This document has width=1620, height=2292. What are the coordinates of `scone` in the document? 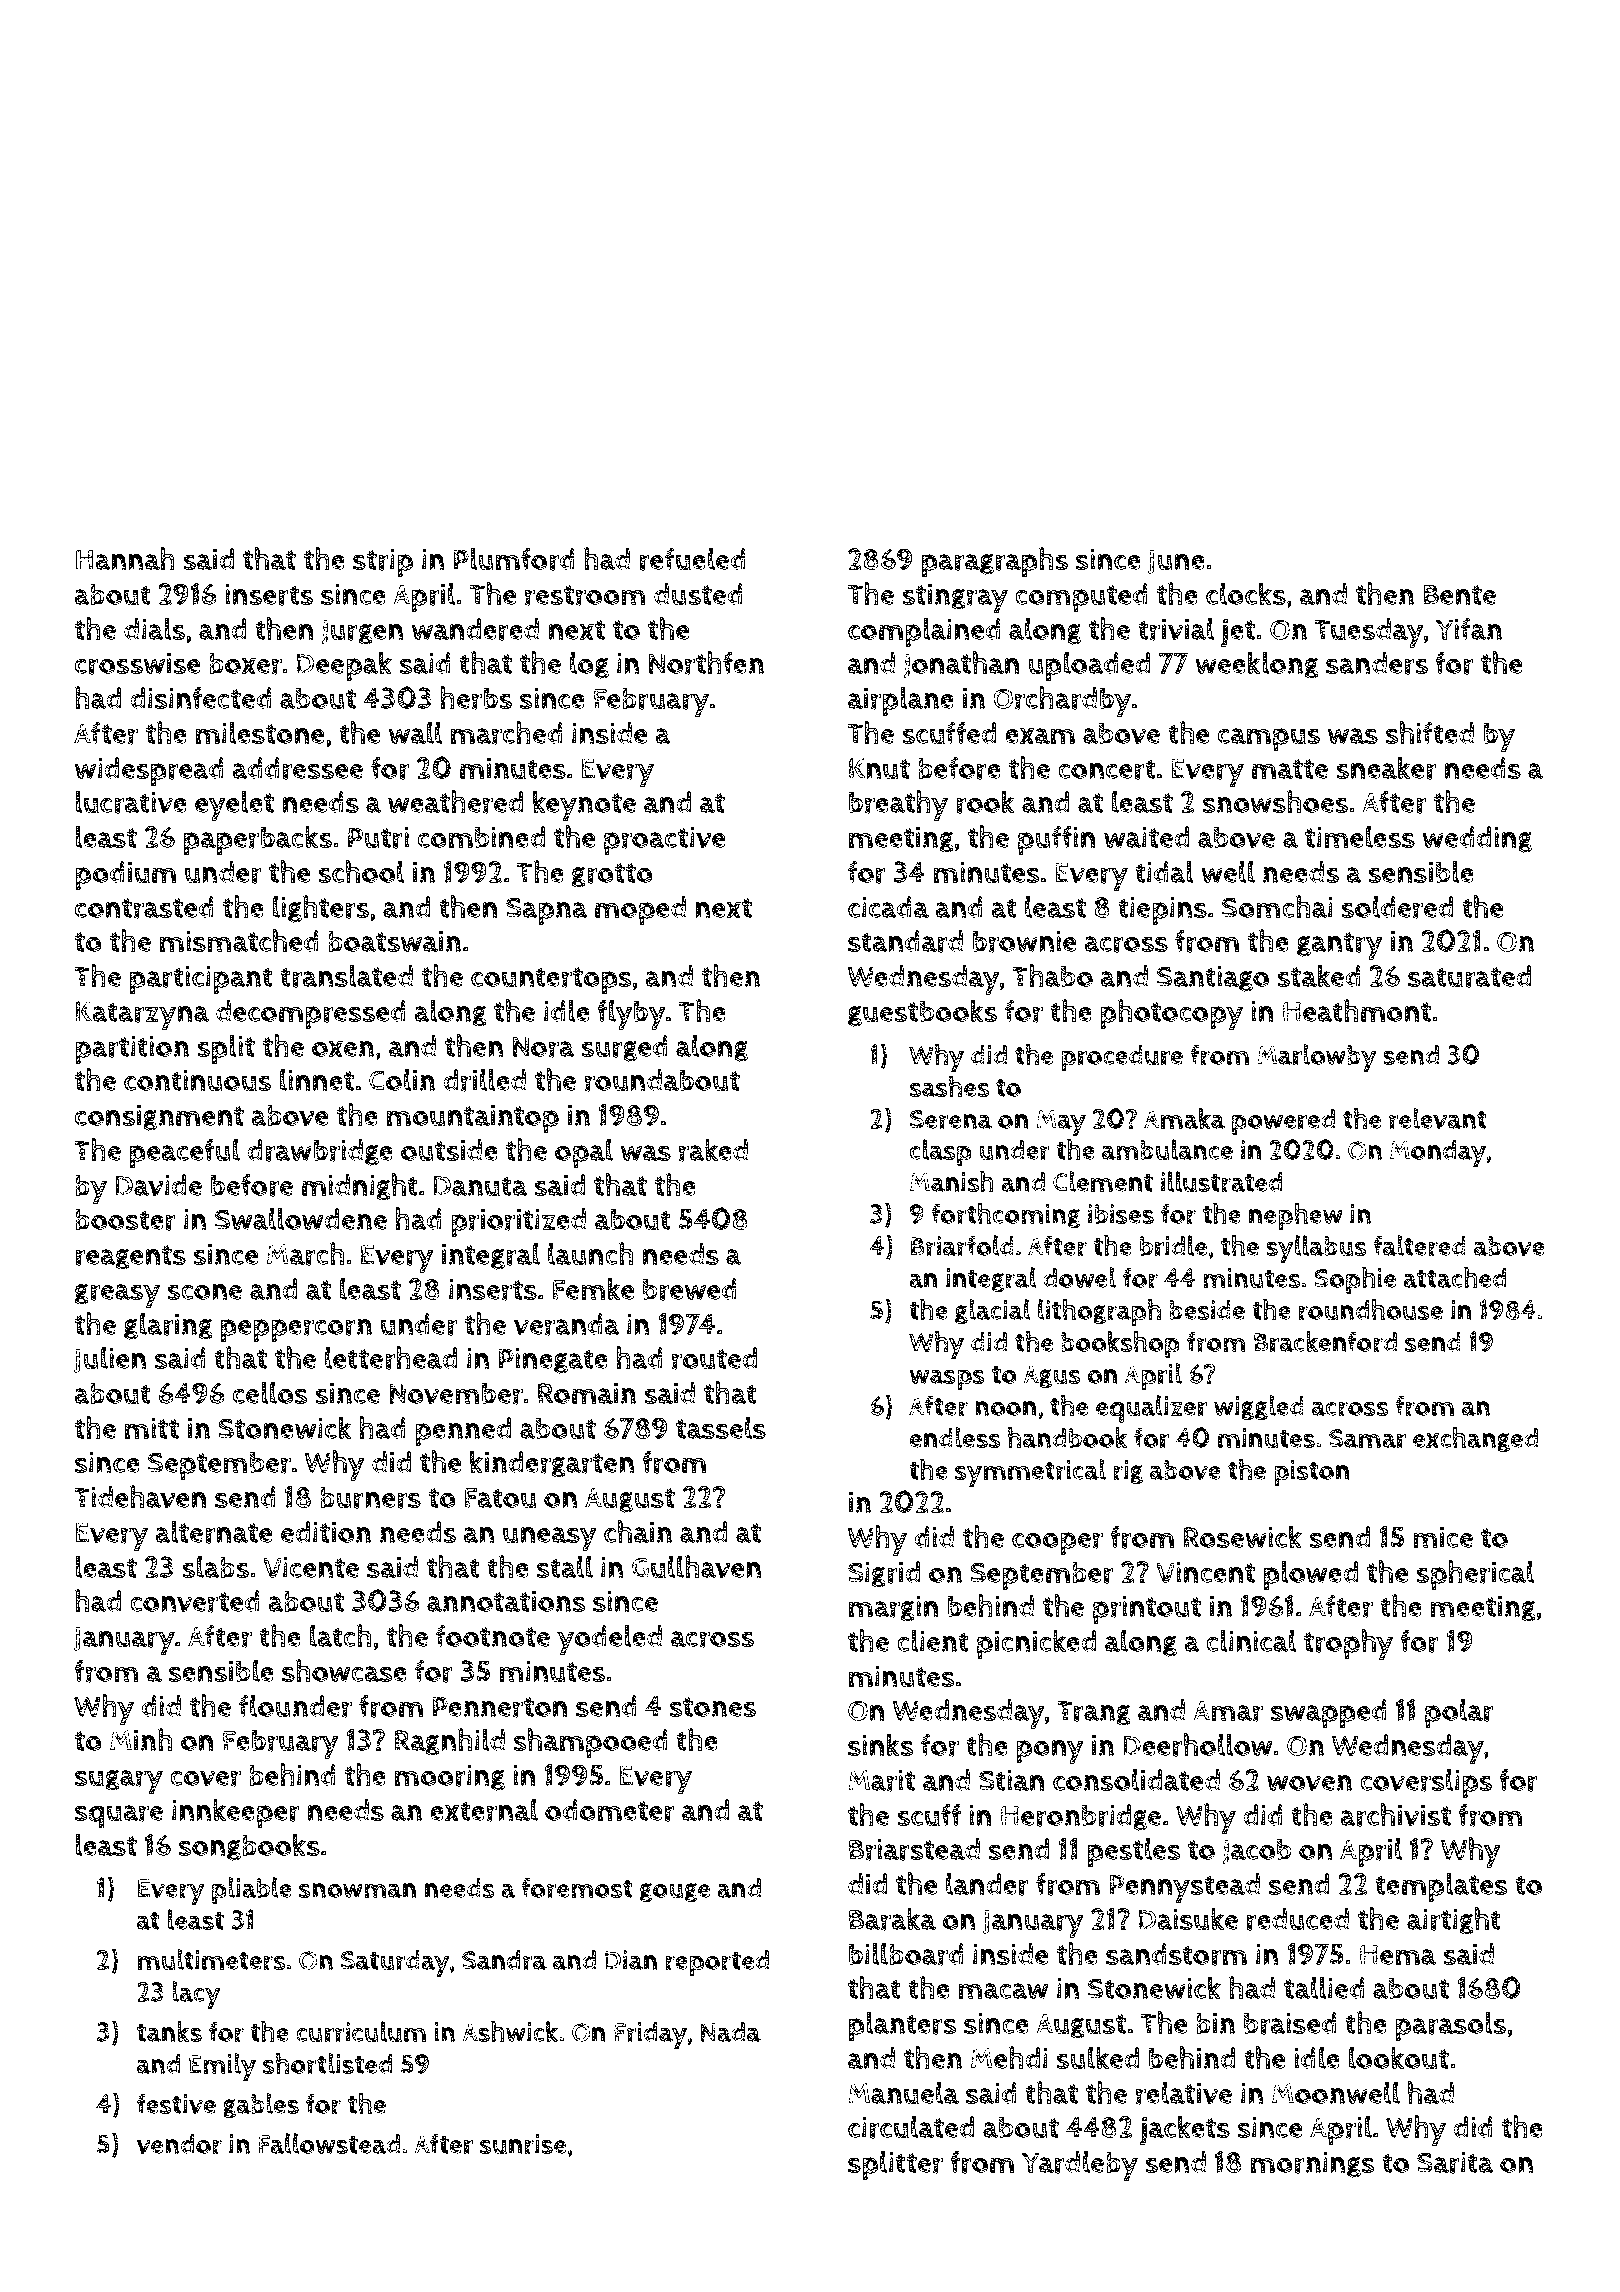 It's located at (204, 1292).
